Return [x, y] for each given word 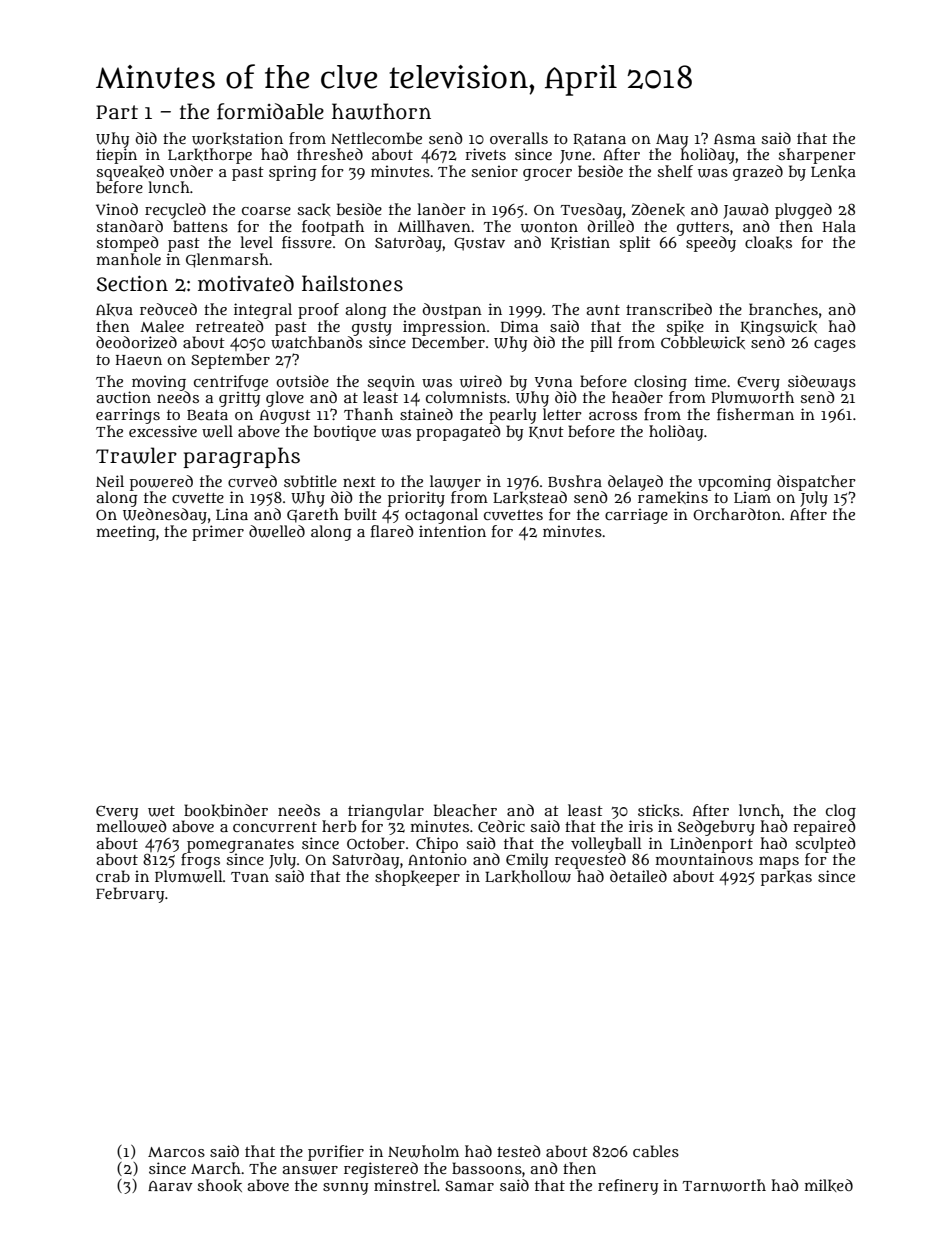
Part [117, 112]
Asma [734, 139]
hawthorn [381, 111]
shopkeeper [417, 878]
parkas [786, 878]
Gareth [313, 515]
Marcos [176, 1152]
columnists [466, 397]
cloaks [768, 242]
